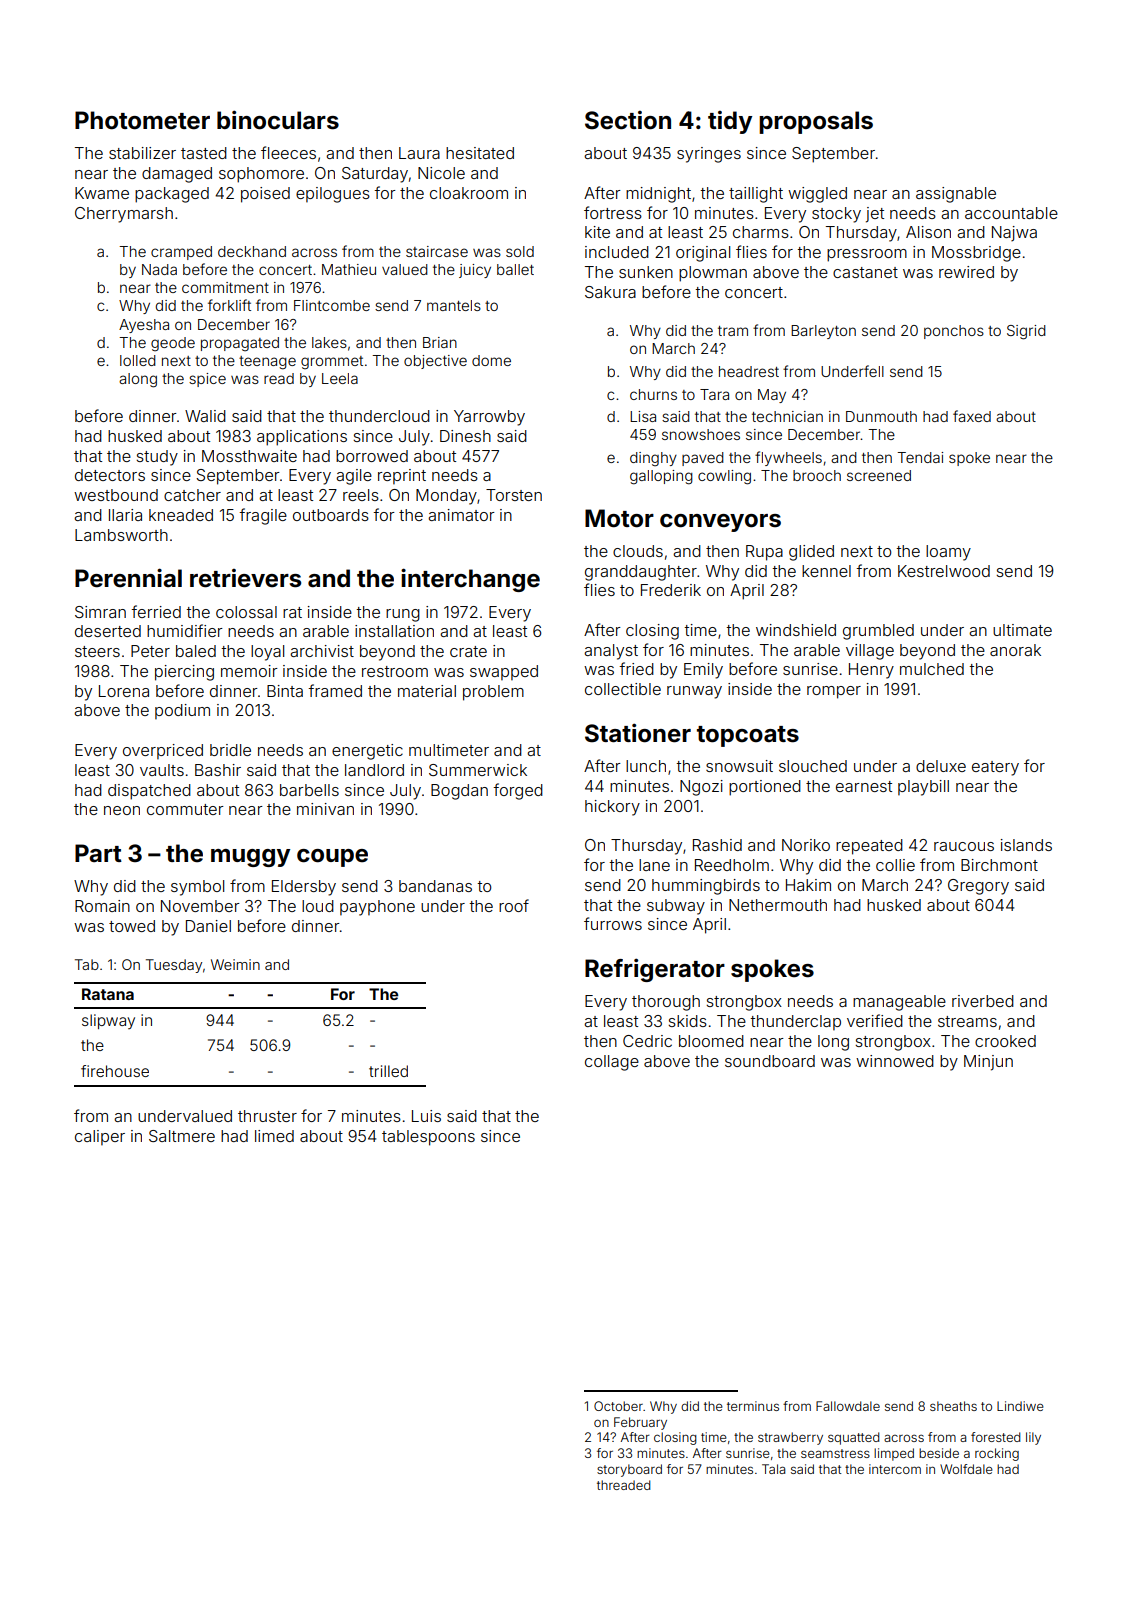  Describe the element at coordinates (613, 923) in the image. I see `furrows` at that location.
